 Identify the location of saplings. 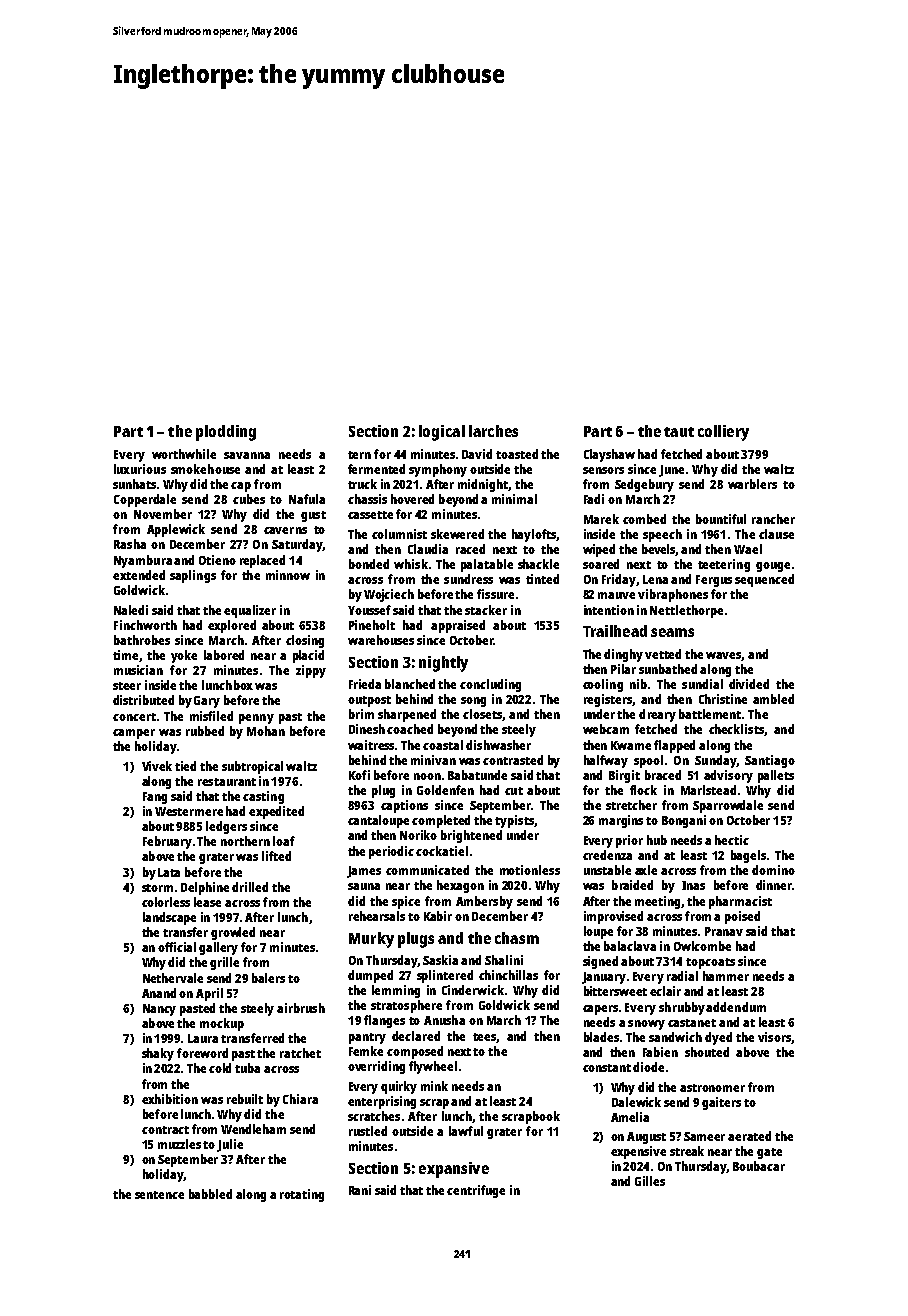
(193, 576).
